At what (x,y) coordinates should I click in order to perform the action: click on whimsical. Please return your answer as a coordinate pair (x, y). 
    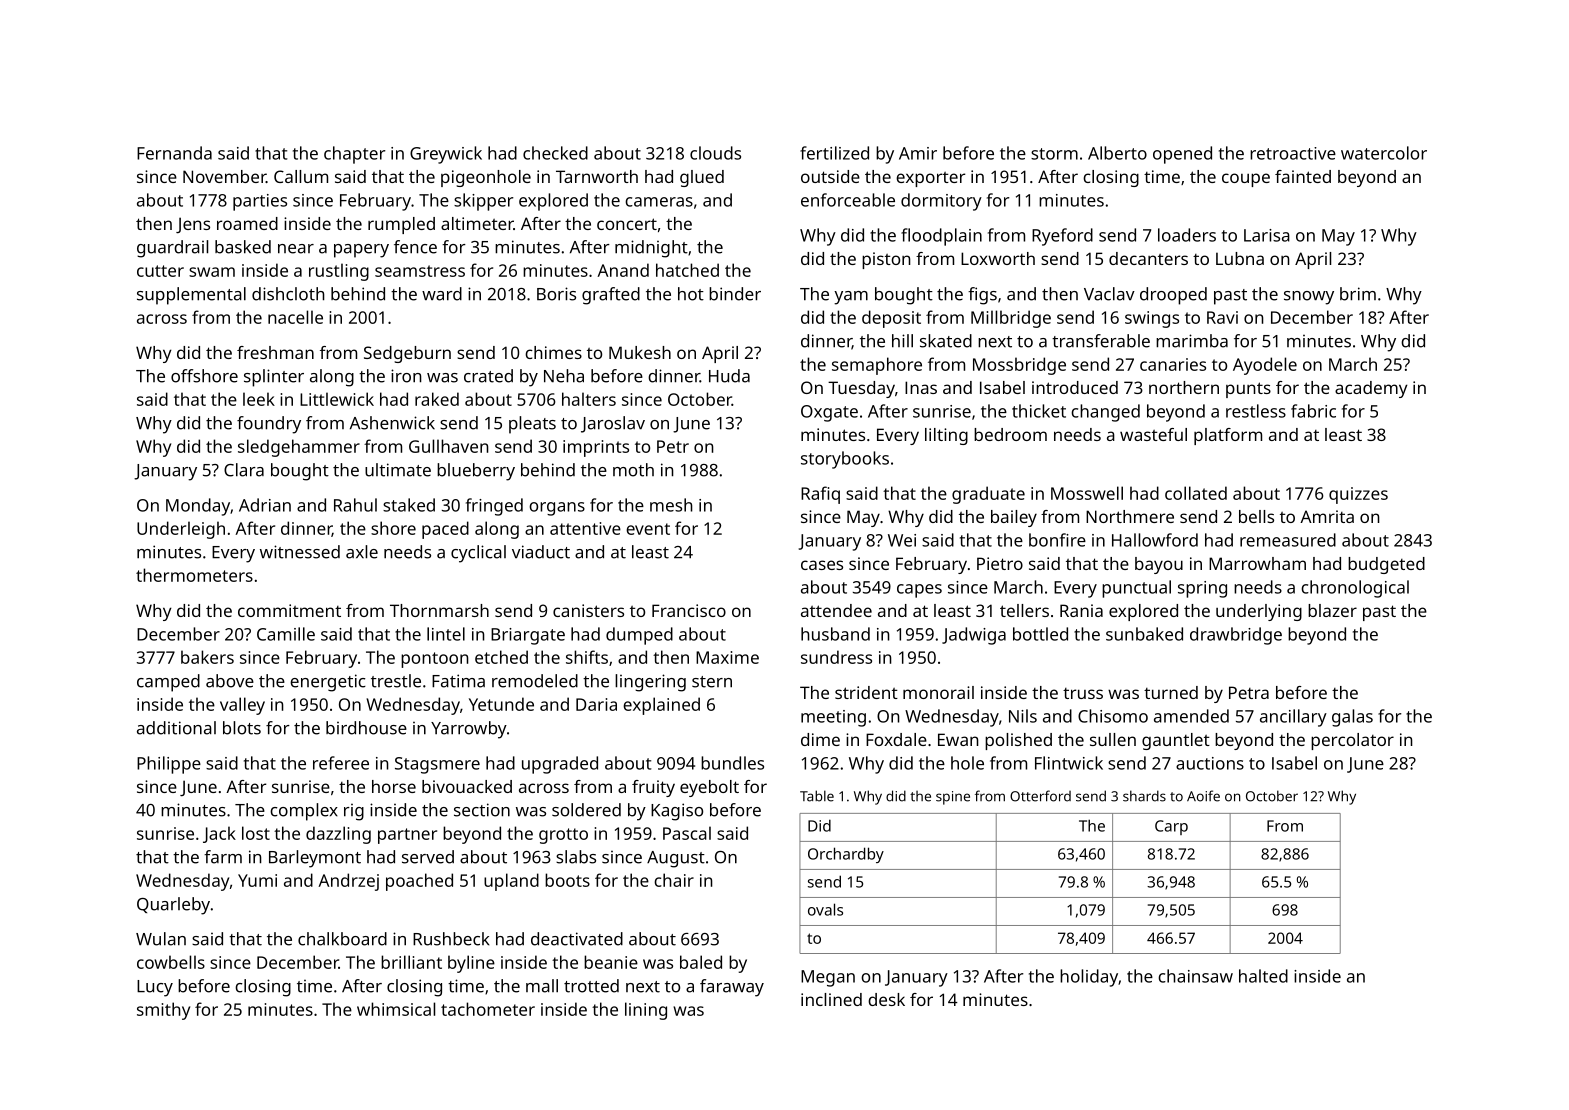
    Looking at the image, I should click on (396, 1009).
